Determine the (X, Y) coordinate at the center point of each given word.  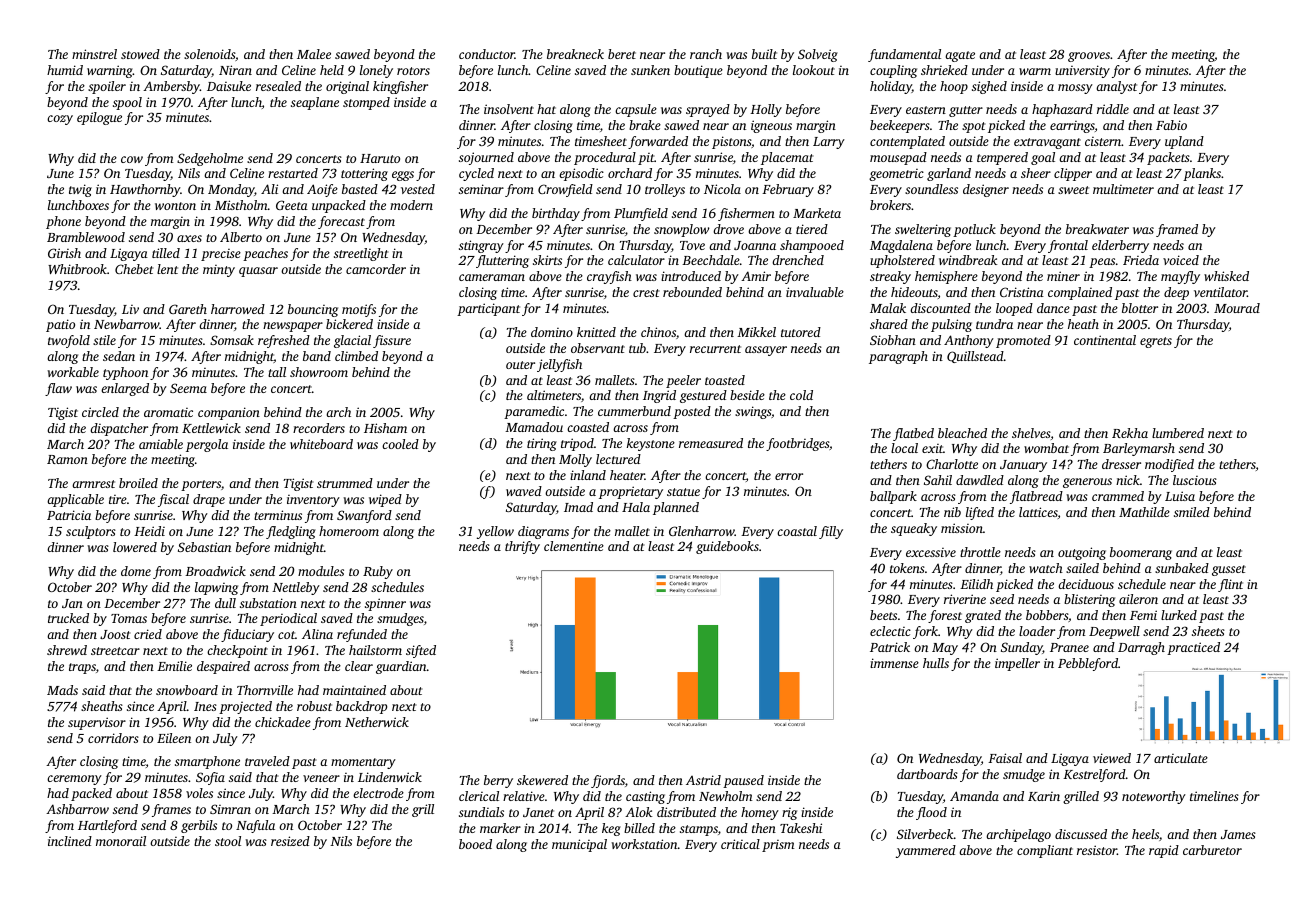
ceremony (74, 780)
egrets (1156, 342)
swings (753, 412)
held (332, 70)
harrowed (238, 309)
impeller (1017, 664)
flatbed (913, 434)
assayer (766, 351)
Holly (766, 110)
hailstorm (375, 650)
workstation (644, 844)
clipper (1073, 174)
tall (277, 372)
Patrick (890, 647)
